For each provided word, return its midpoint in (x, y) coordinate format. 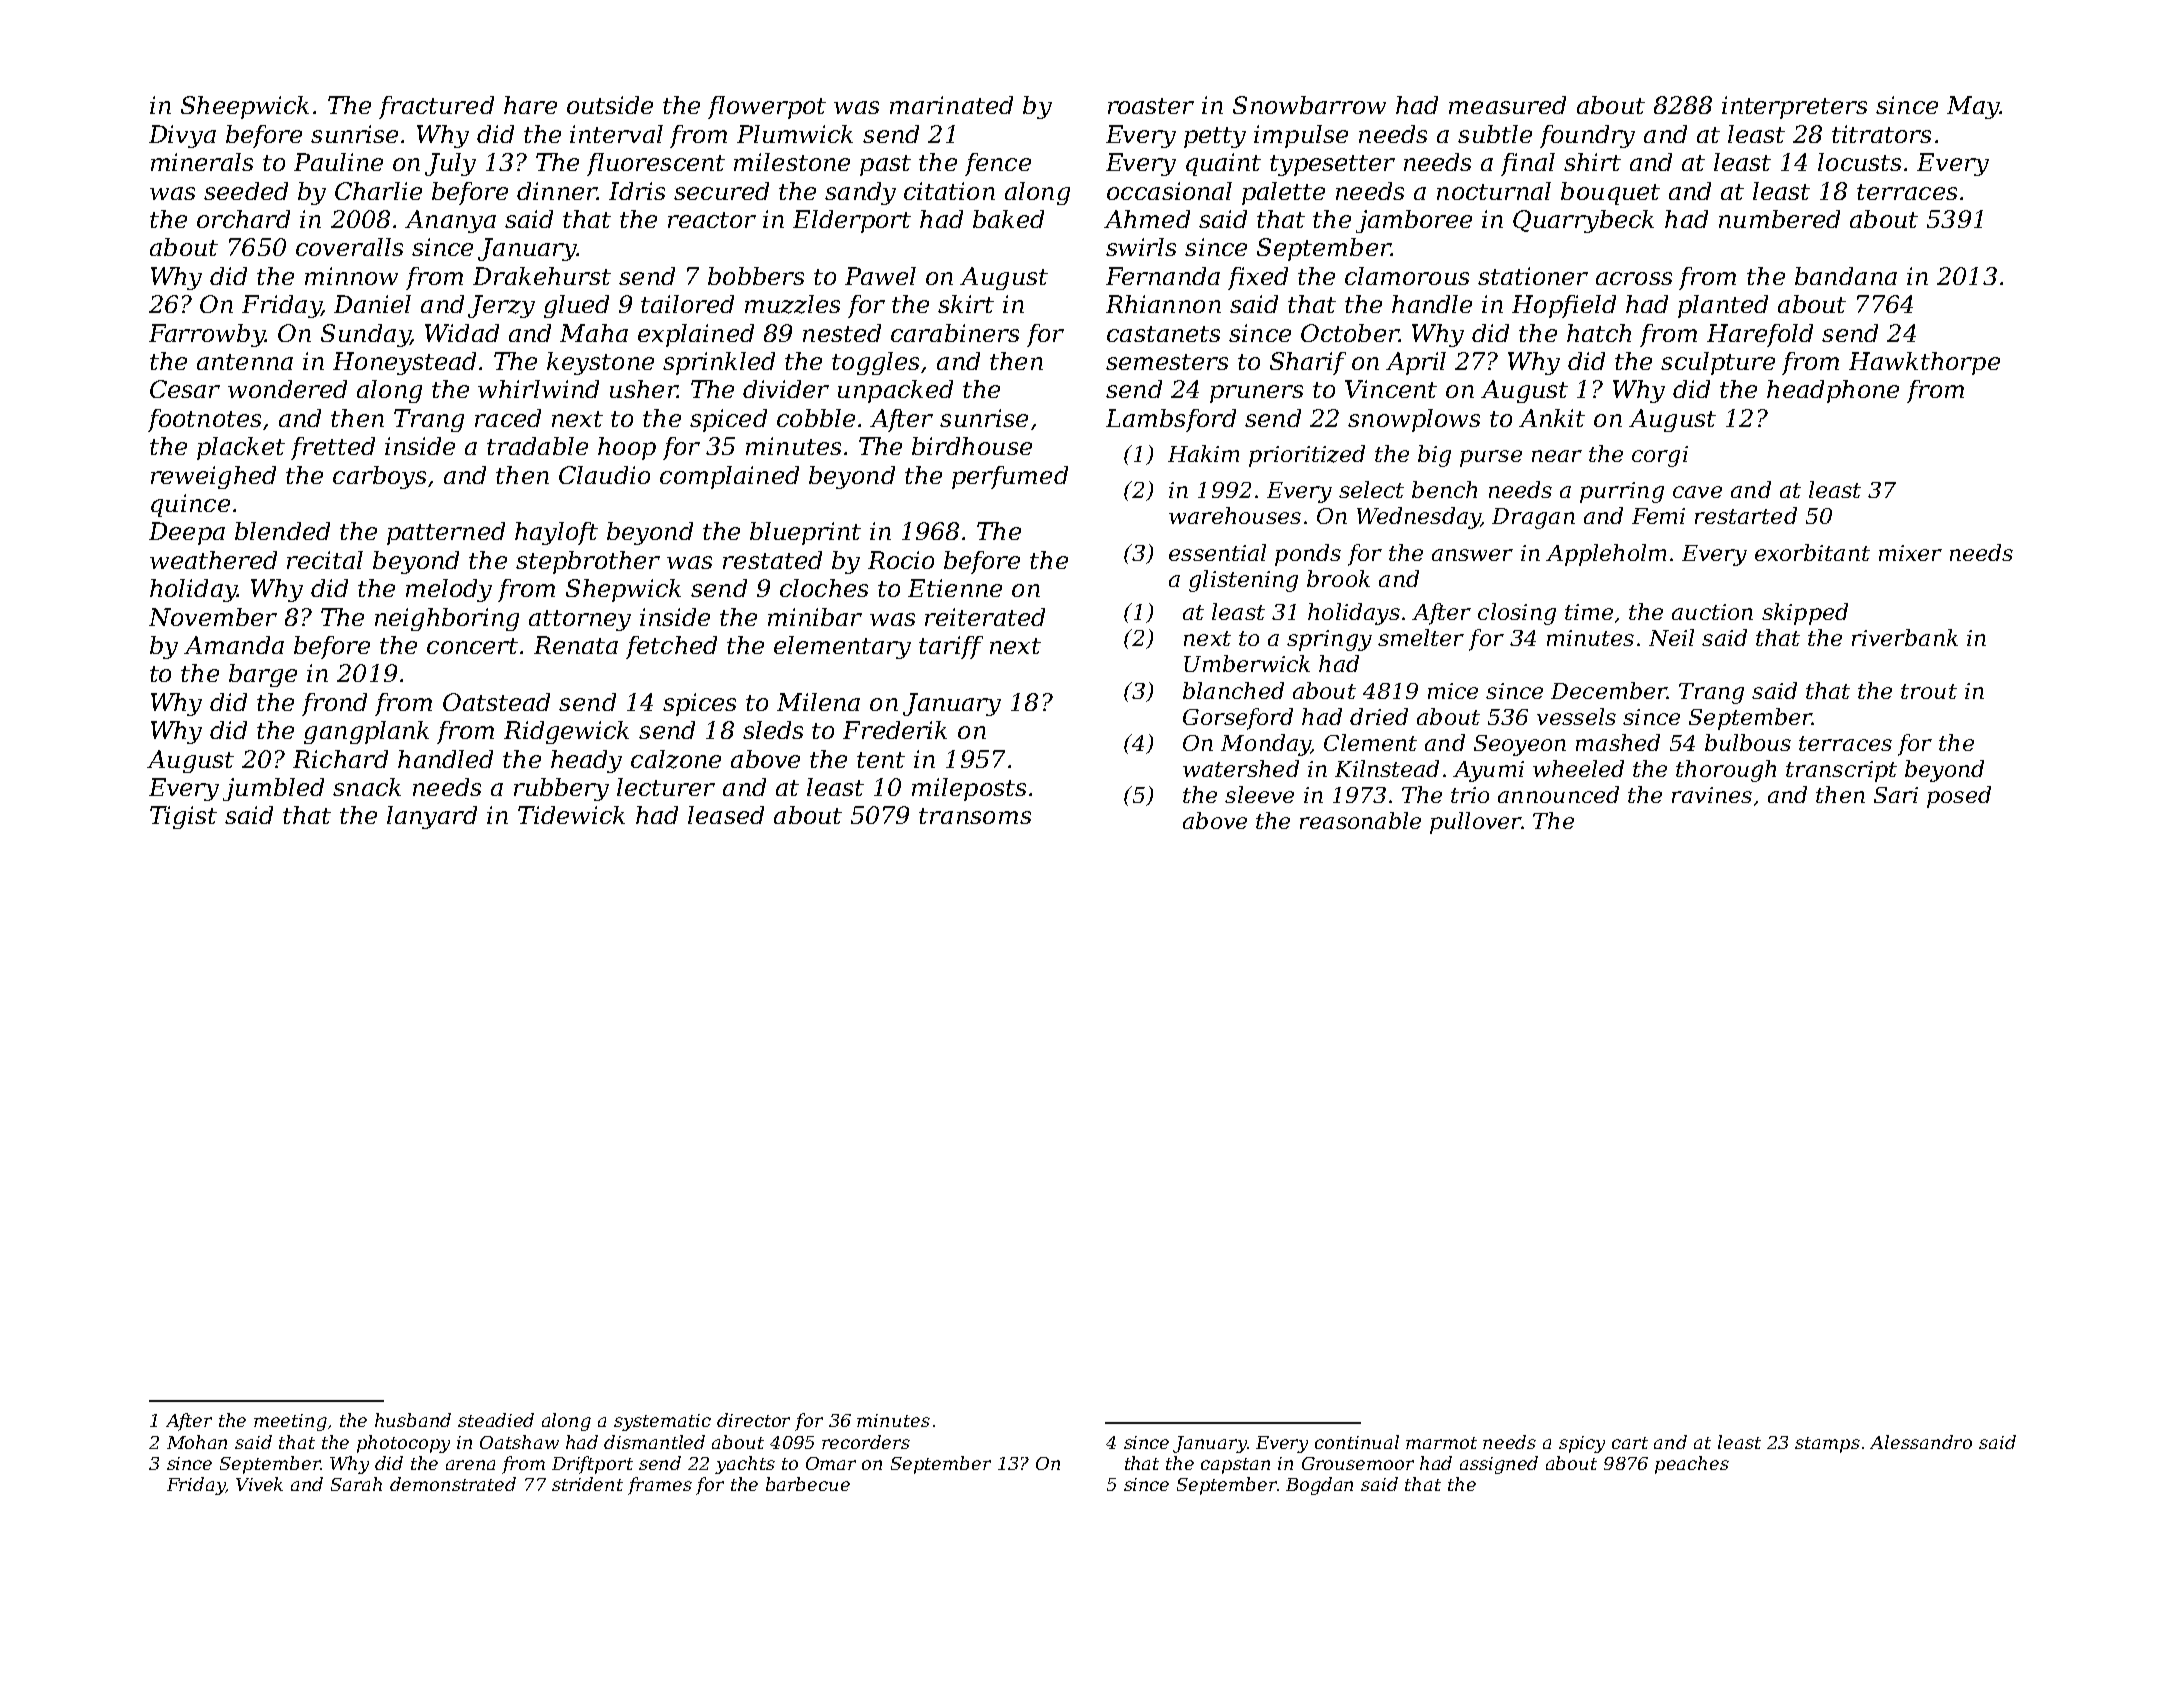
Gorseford (1238, 719)
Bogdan (1319, 1486)
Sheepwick (245, 107)
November (213, 617)
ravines (1712, 795)
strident (587, 1484)
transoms (975, 816)
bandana (1846, 276)
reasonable (1360, 820)
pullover (1475, 823)
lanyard (432, 817)
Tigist (183, 817)
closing (1517, 614)
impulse (1301, 136)
